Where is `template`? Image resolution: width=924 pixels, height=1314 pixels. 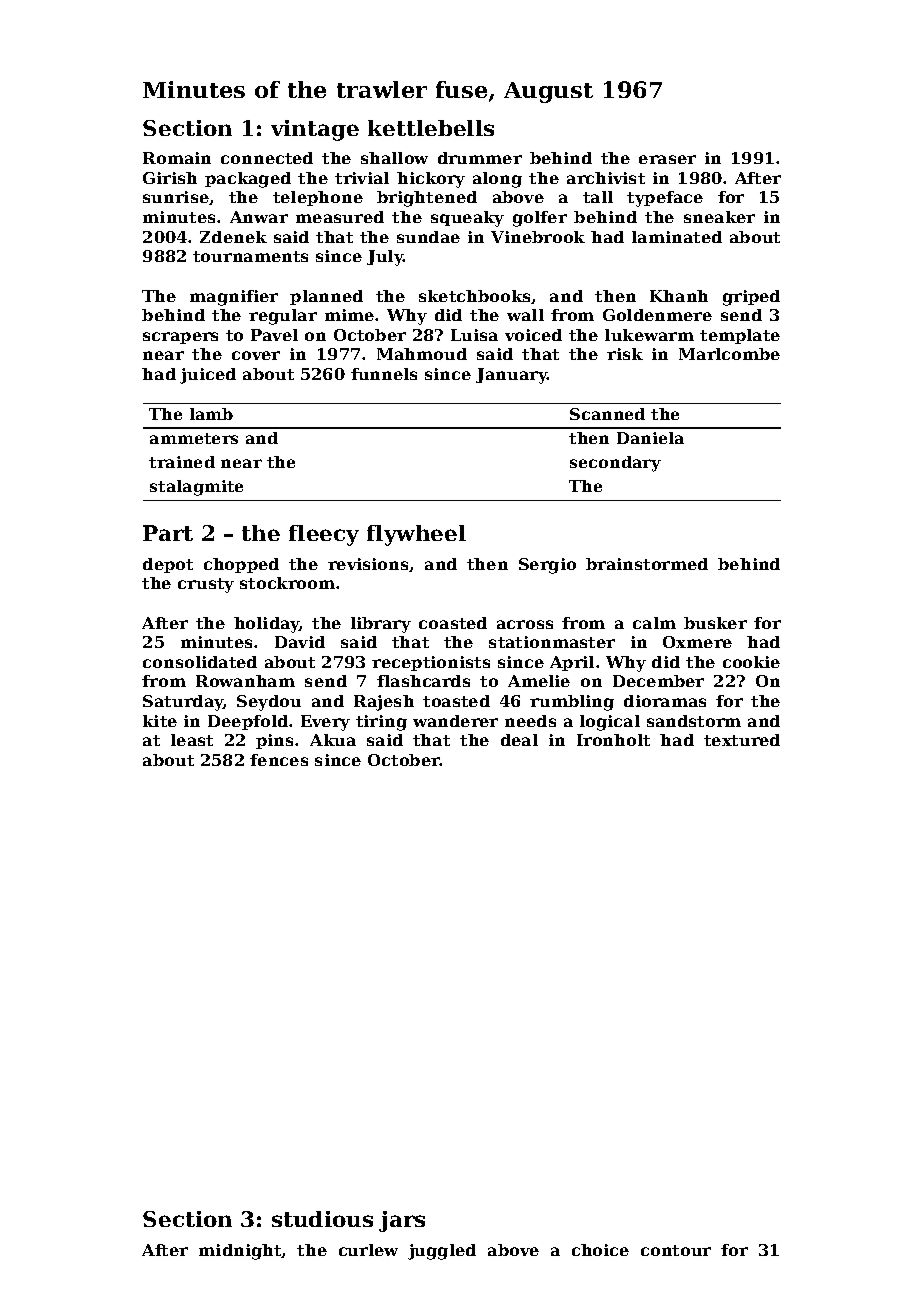 template is located at coordinates (740, 336).
